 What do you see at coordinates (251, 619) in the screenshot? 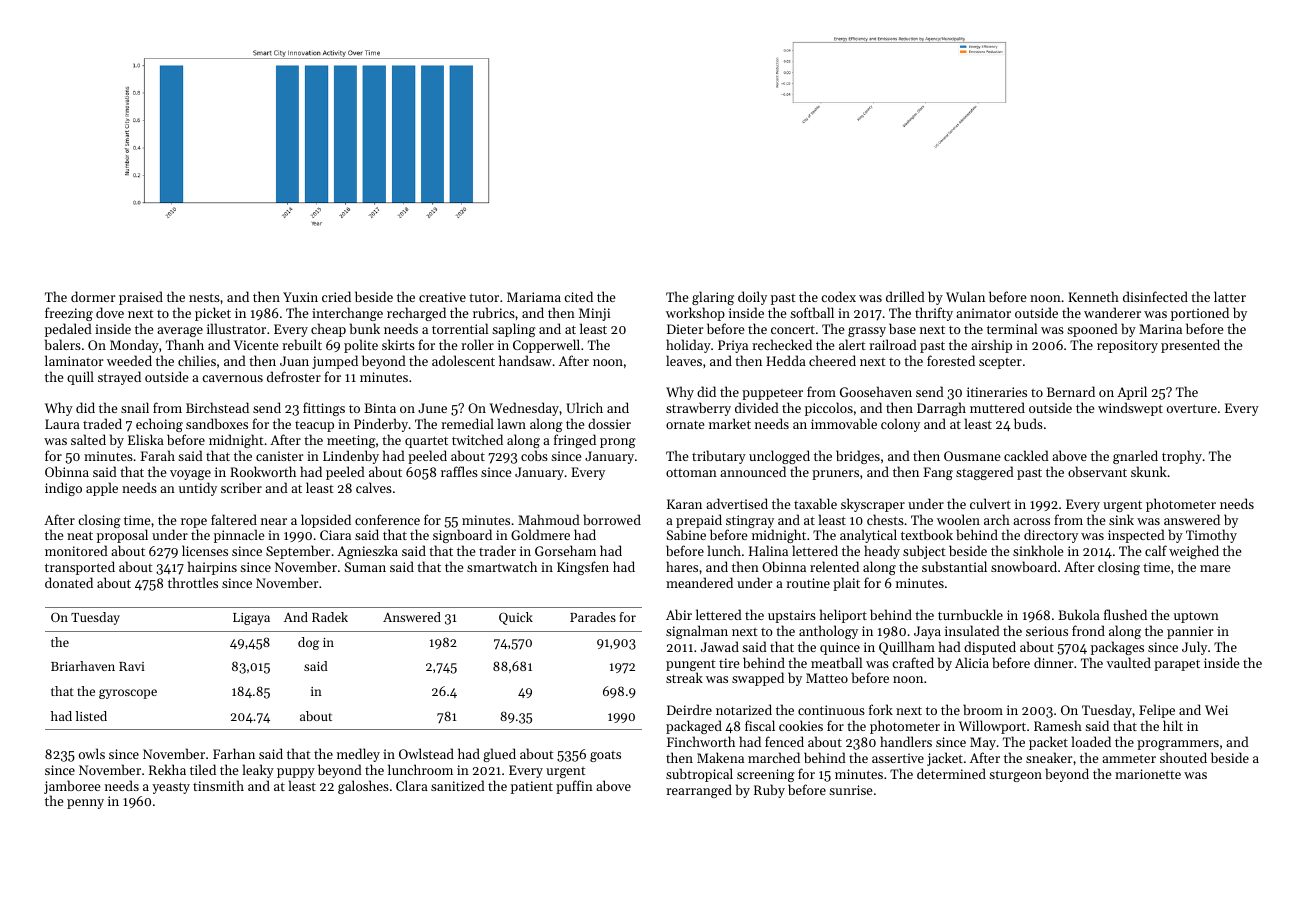
I see `Ligaya` at bounding box center [251, 619].
